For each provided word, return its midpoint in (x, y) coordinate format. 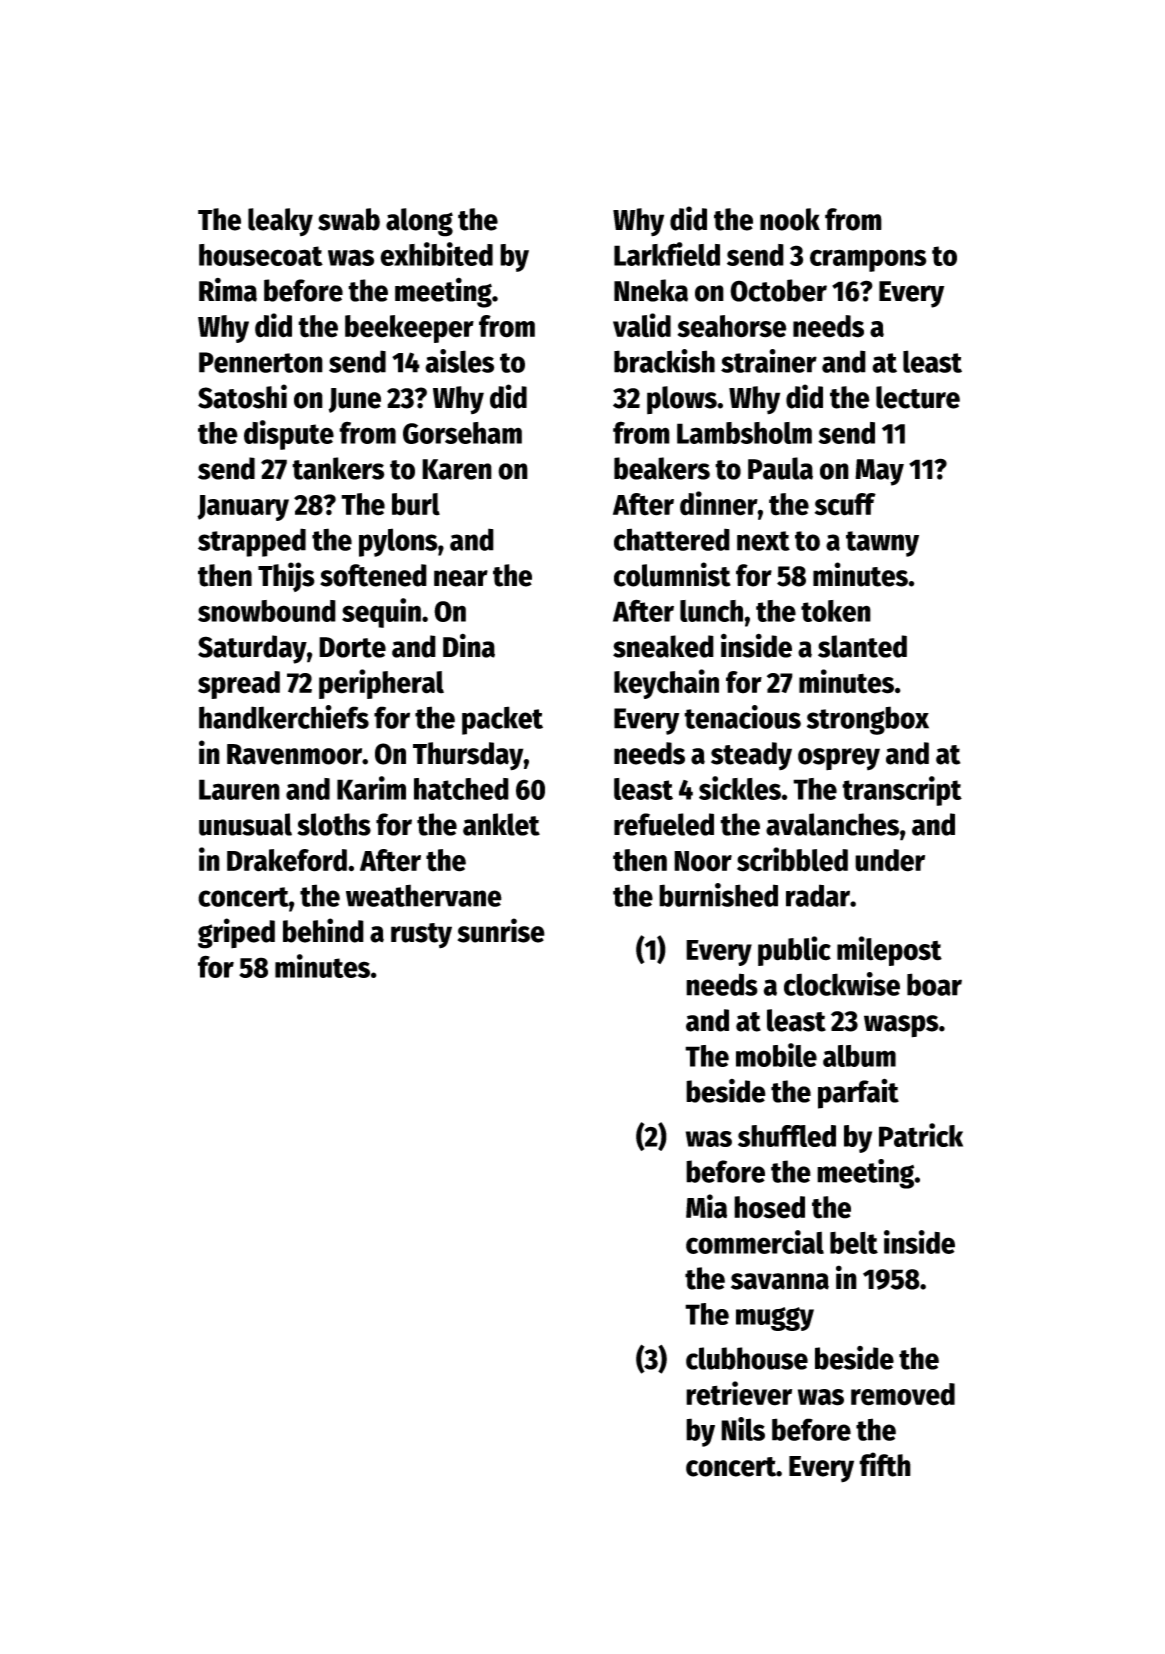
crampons (868, 260)
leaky (280, 222)
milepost (889, 951)
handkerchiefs (284, 717)
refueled (664, 824)
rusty (421, 936)
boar (934, 984)
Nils (743, 1429)
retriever (739, 1393)
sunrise (501, 930)
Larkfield (667, 254)
